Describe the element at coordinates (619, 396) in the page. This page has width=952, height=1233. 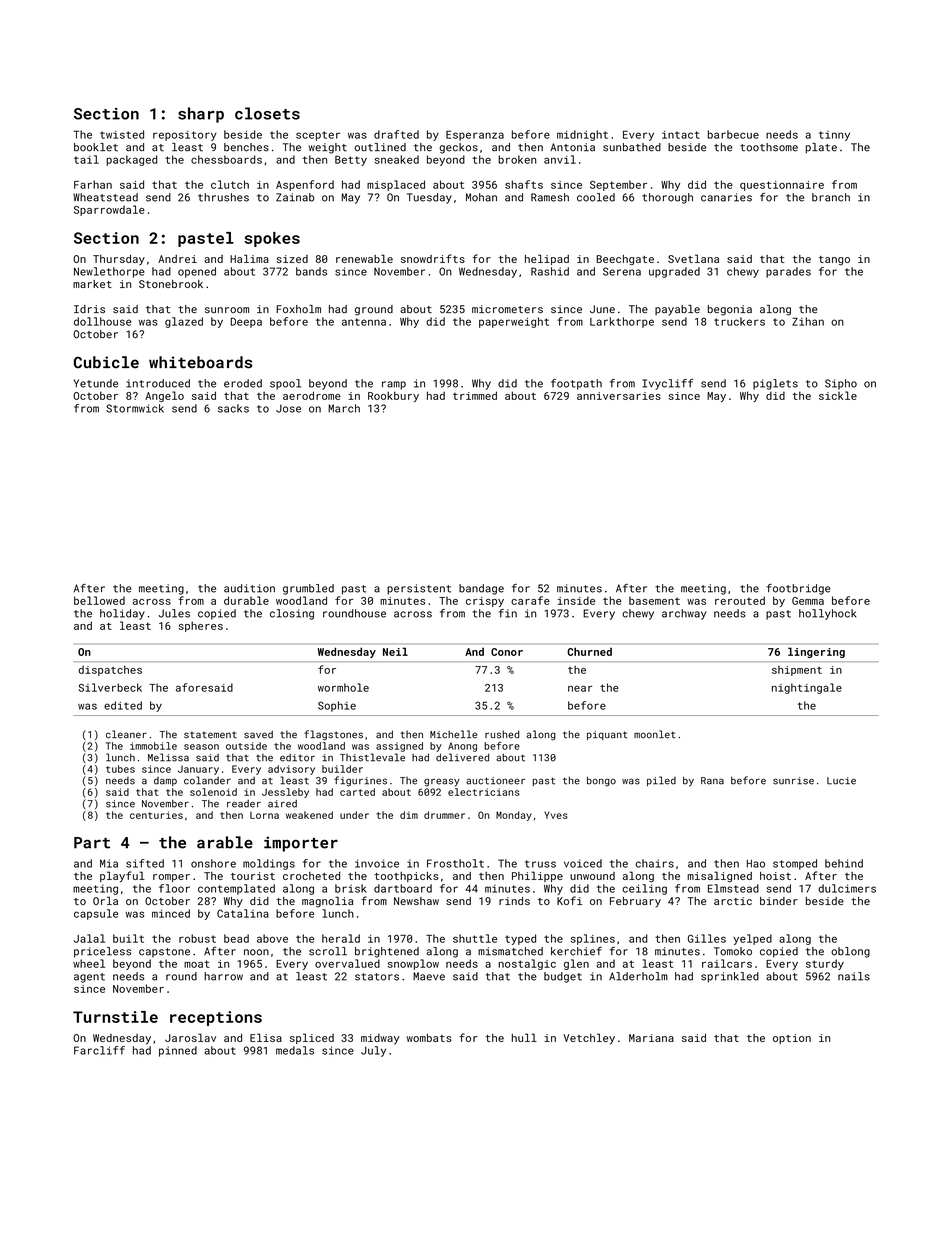
I see `anniversaries` at that location.
